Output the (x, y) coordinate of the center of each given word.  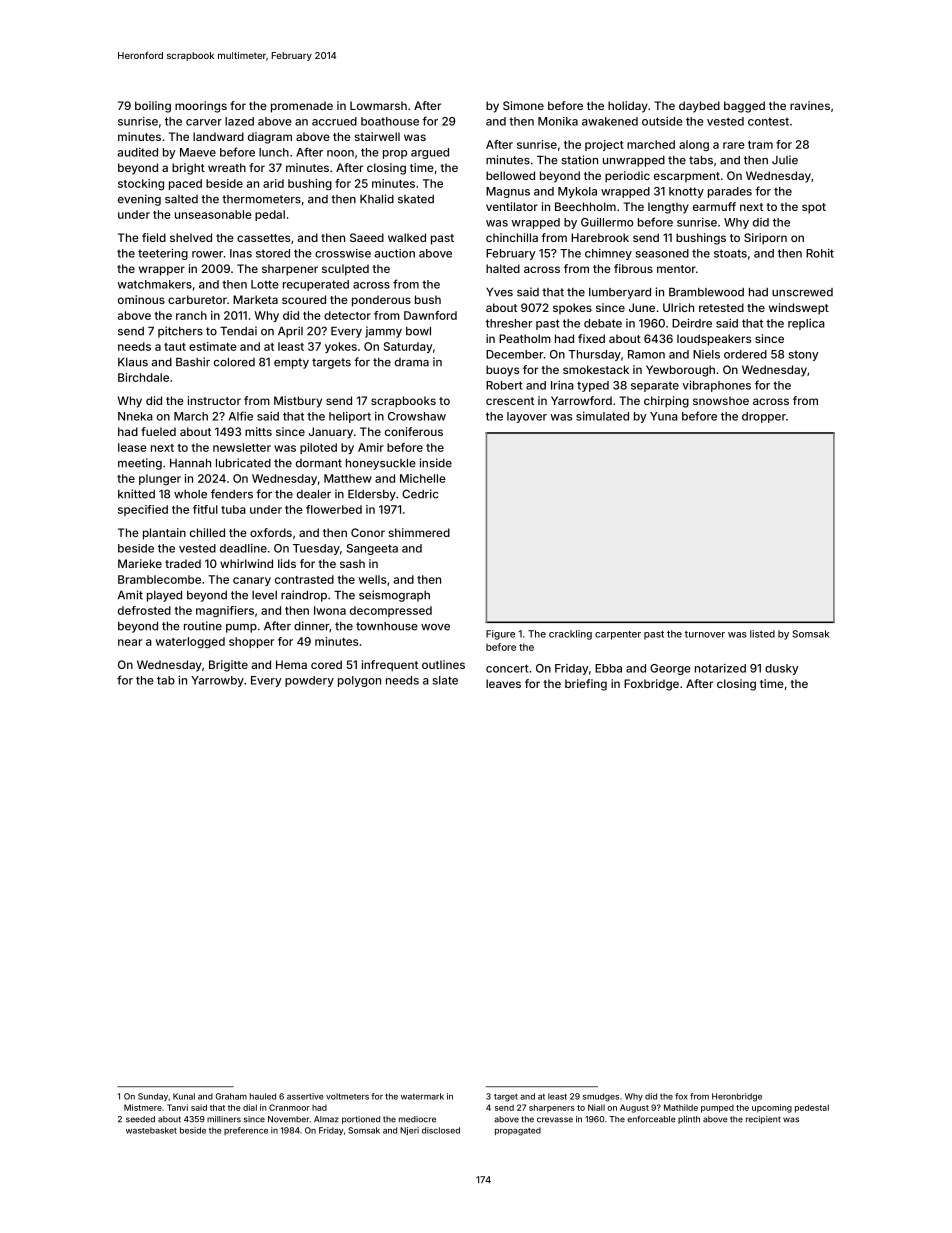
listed (762, 634)
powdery (309, 681)
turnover (705, 634)
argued (430, 153)
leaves (503, 683)
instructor (214, 400)
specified (143, 510)
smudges (601, 1097)
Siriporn (765, 239)
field (154, 237)
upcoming (772, 1108)
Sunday (153, 1097)
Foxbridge (651, 685)
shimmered (419, 532)
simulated (602, 416)
